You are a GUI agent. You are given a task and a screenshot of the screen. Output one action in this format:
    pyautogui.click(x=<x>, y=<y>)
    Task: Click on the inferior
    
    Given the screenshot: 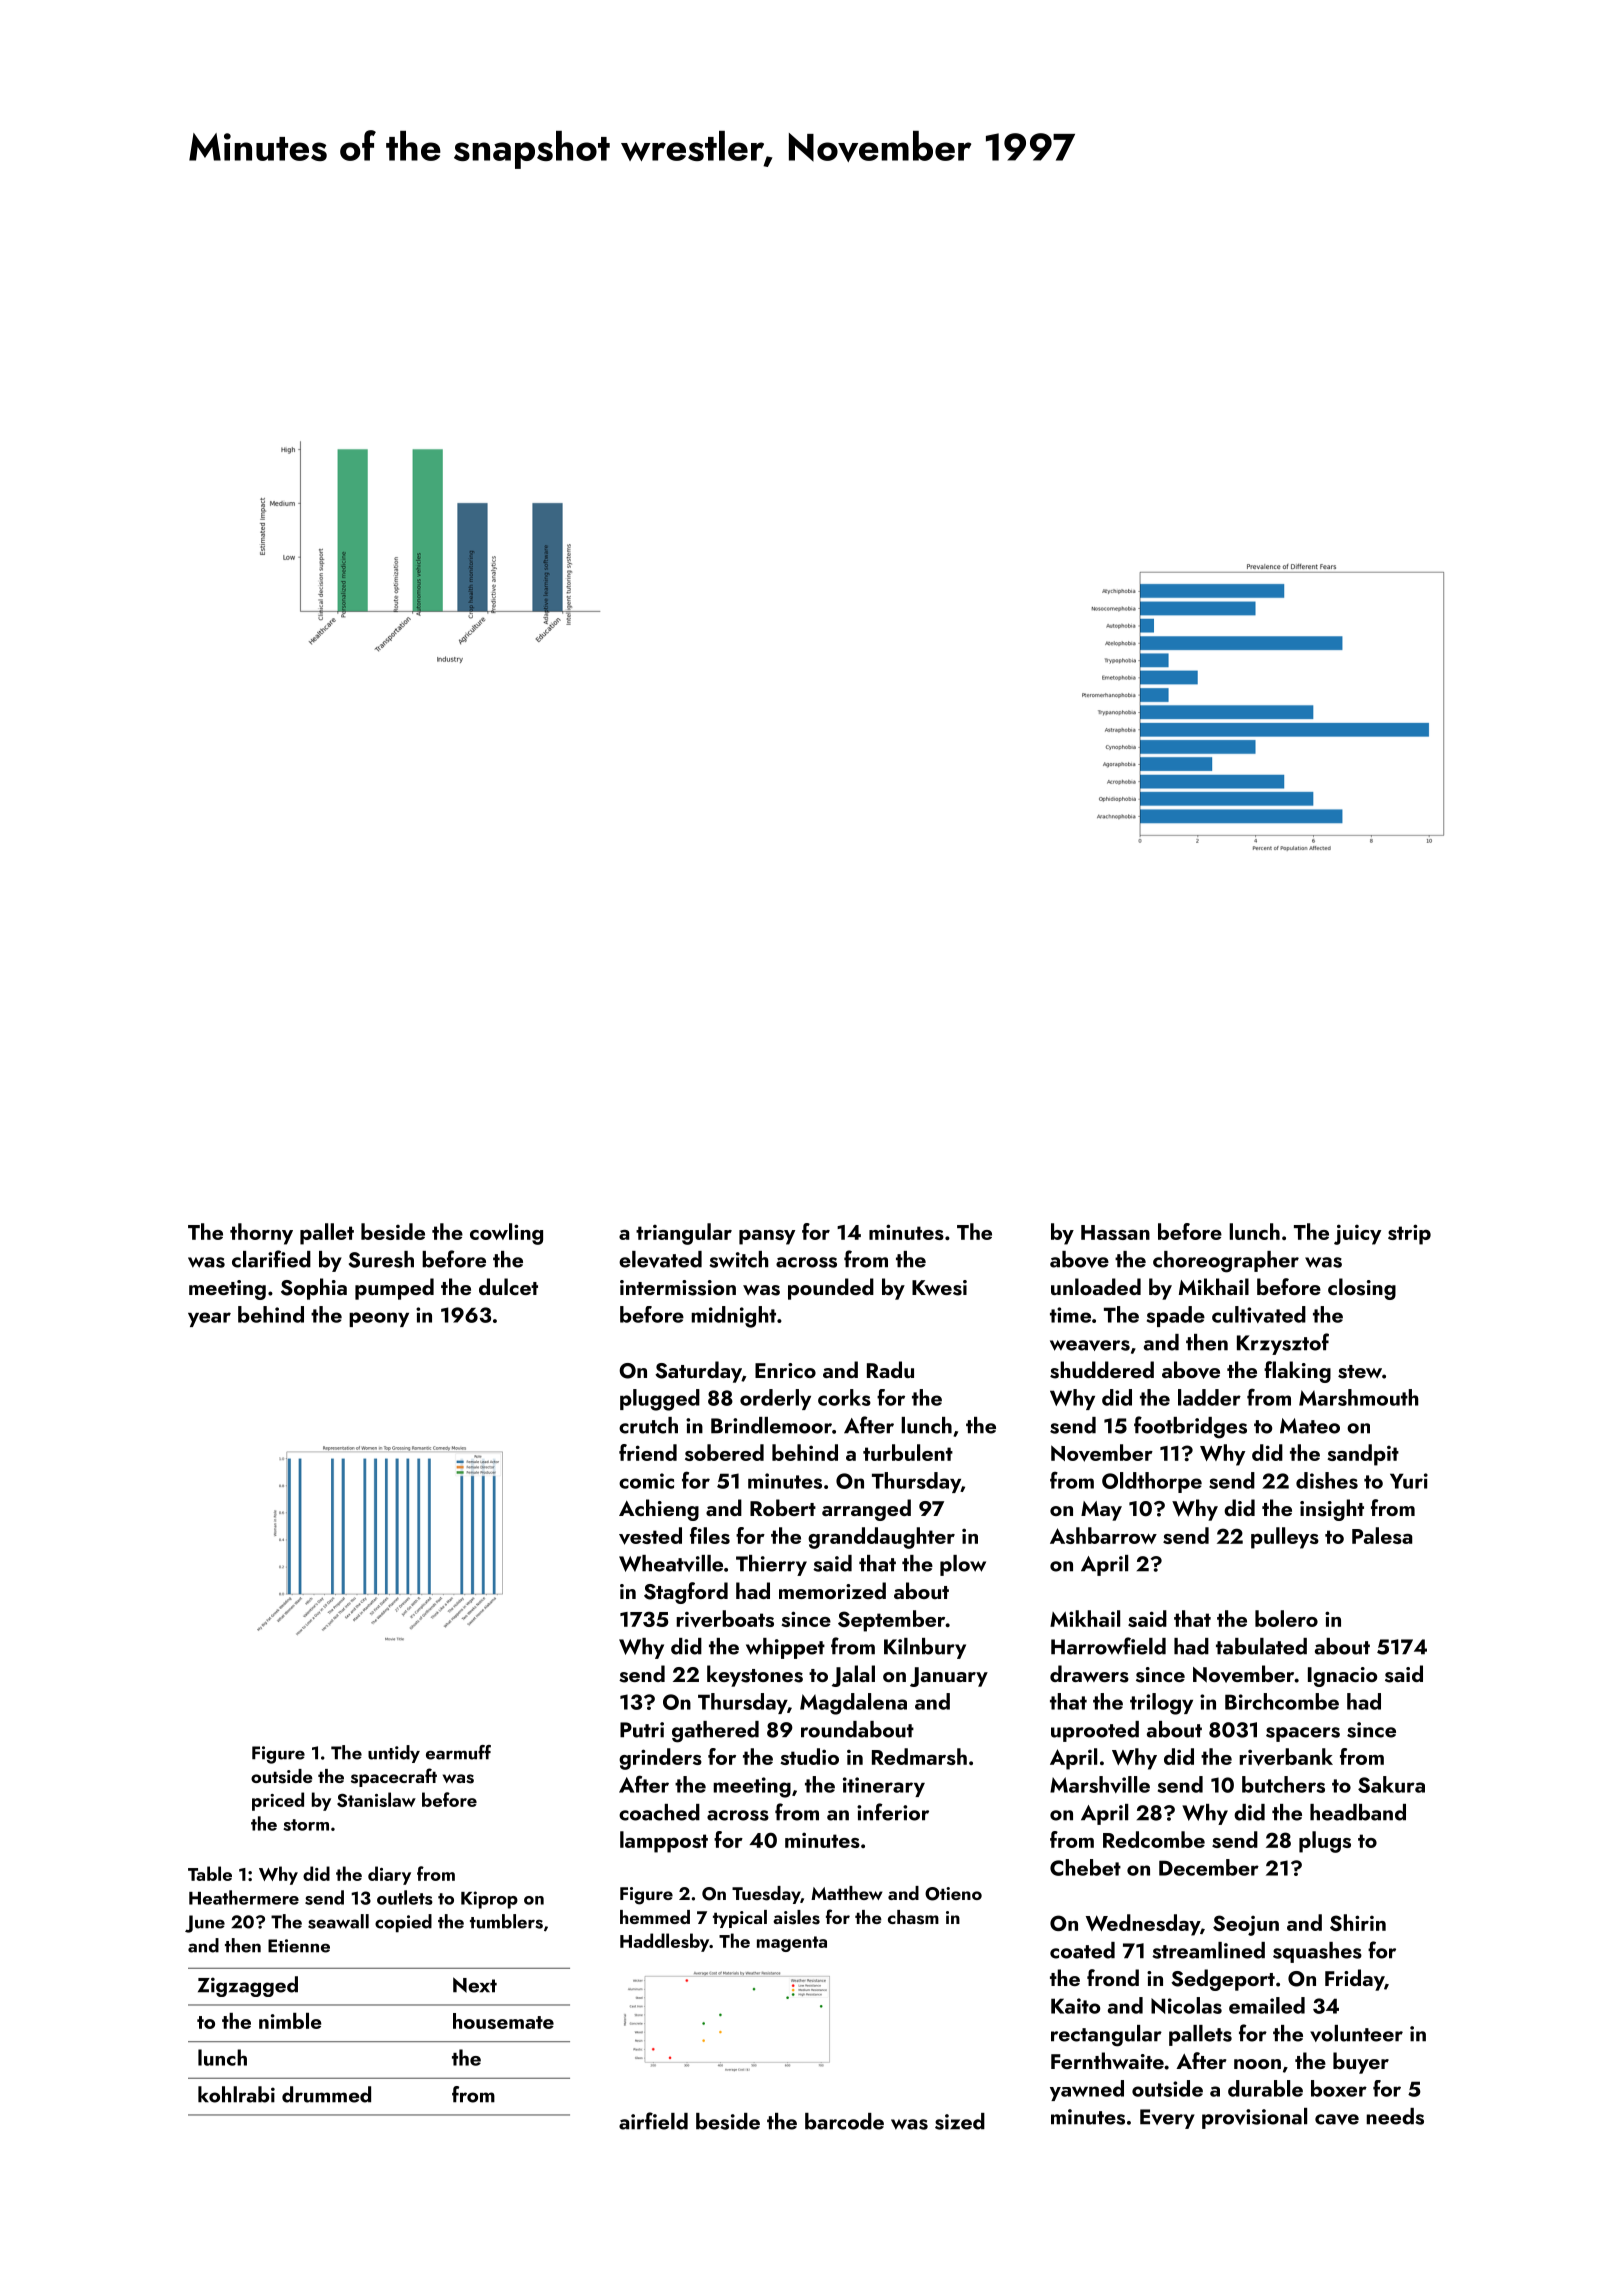 What is the action you would take?
    pyautogui.click(x=893, y=1812)
